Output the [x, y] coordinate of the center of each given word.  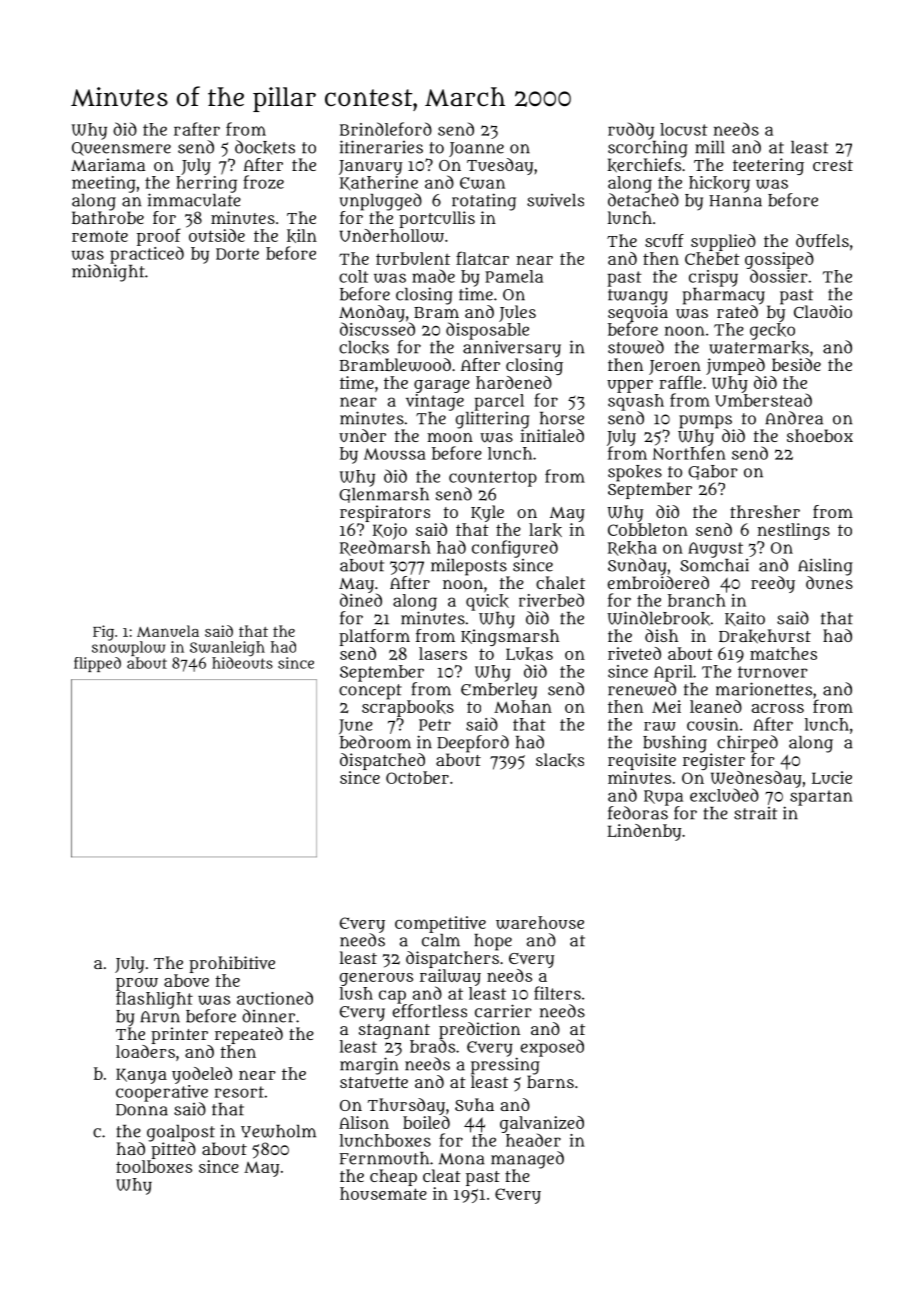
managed [527, 1160]
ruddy [631, 131]
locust [684, 129]
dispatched [382, 761]
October [417, 777]
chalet [560, 582]
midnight [108, 273]
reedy [773, 584]
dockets [265, 147]
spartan [821, 798]
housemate [383, 1193]
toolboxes [154, 1166]
